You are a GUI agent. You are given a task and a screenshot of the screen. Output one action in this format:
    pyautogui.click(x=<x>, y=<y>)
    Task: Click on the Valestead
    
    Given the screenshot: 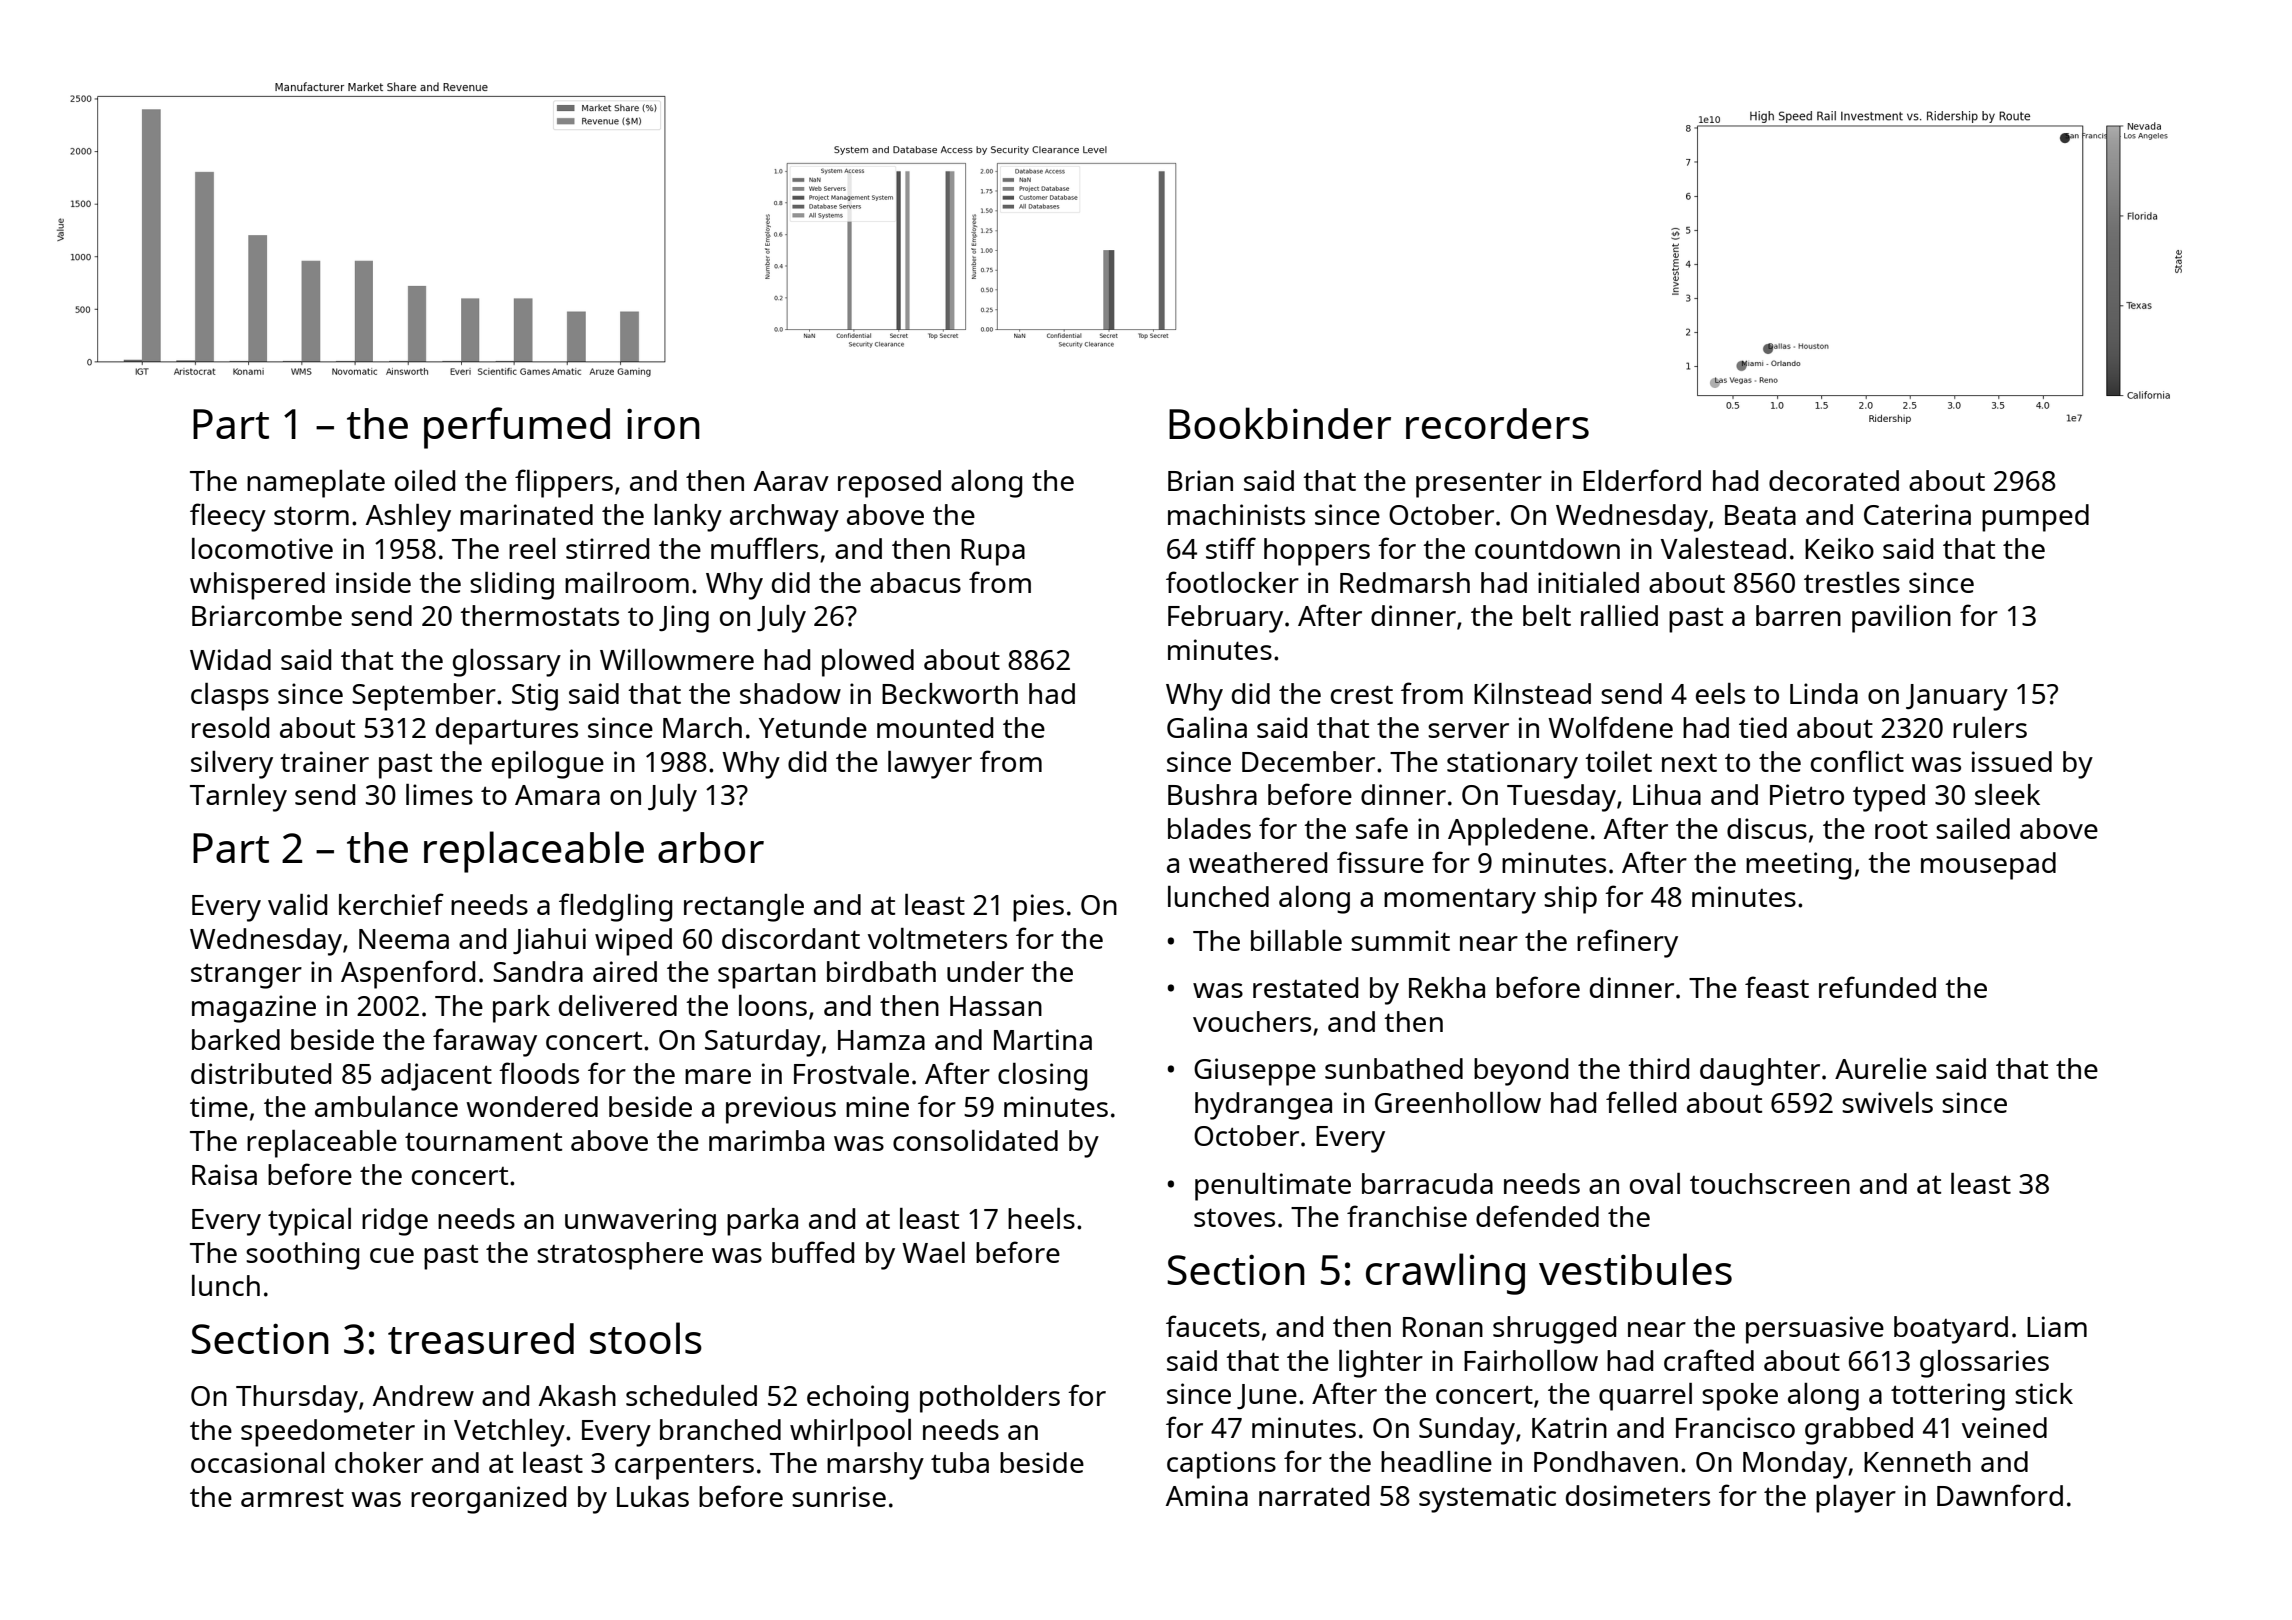 What is the action you would take?
    pyautogui.click(x=1723, y=548)
